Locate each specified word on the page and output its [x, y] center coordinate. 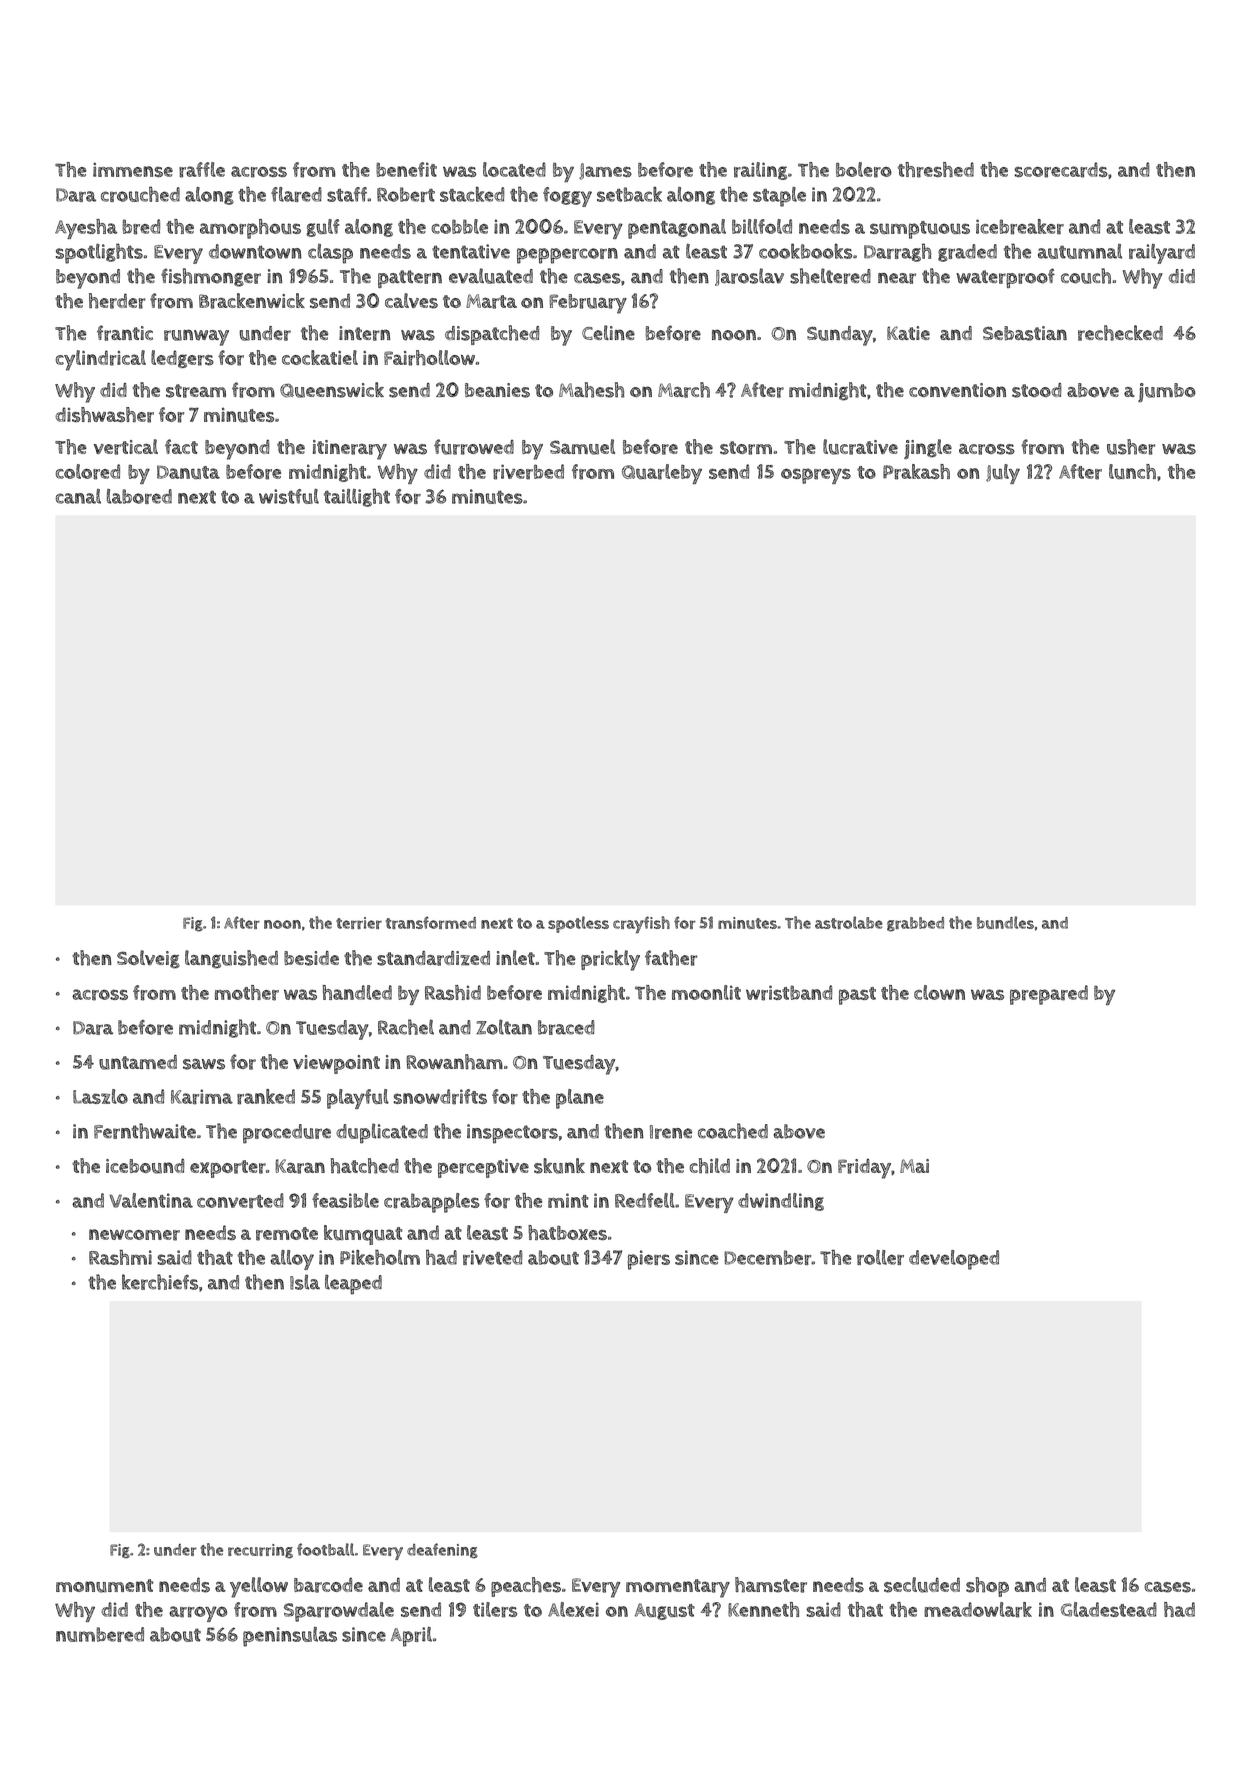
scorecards [1061, 170]
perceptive [483, 1168]
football [325, 1549]
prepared [1049, 995]
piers [649, 1260]
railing [760, 171]
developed [954, 1260]
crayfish [641, 924]
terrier [359, 923]
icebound [145, 1166]
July [1003, 474]
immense [133, 169]
